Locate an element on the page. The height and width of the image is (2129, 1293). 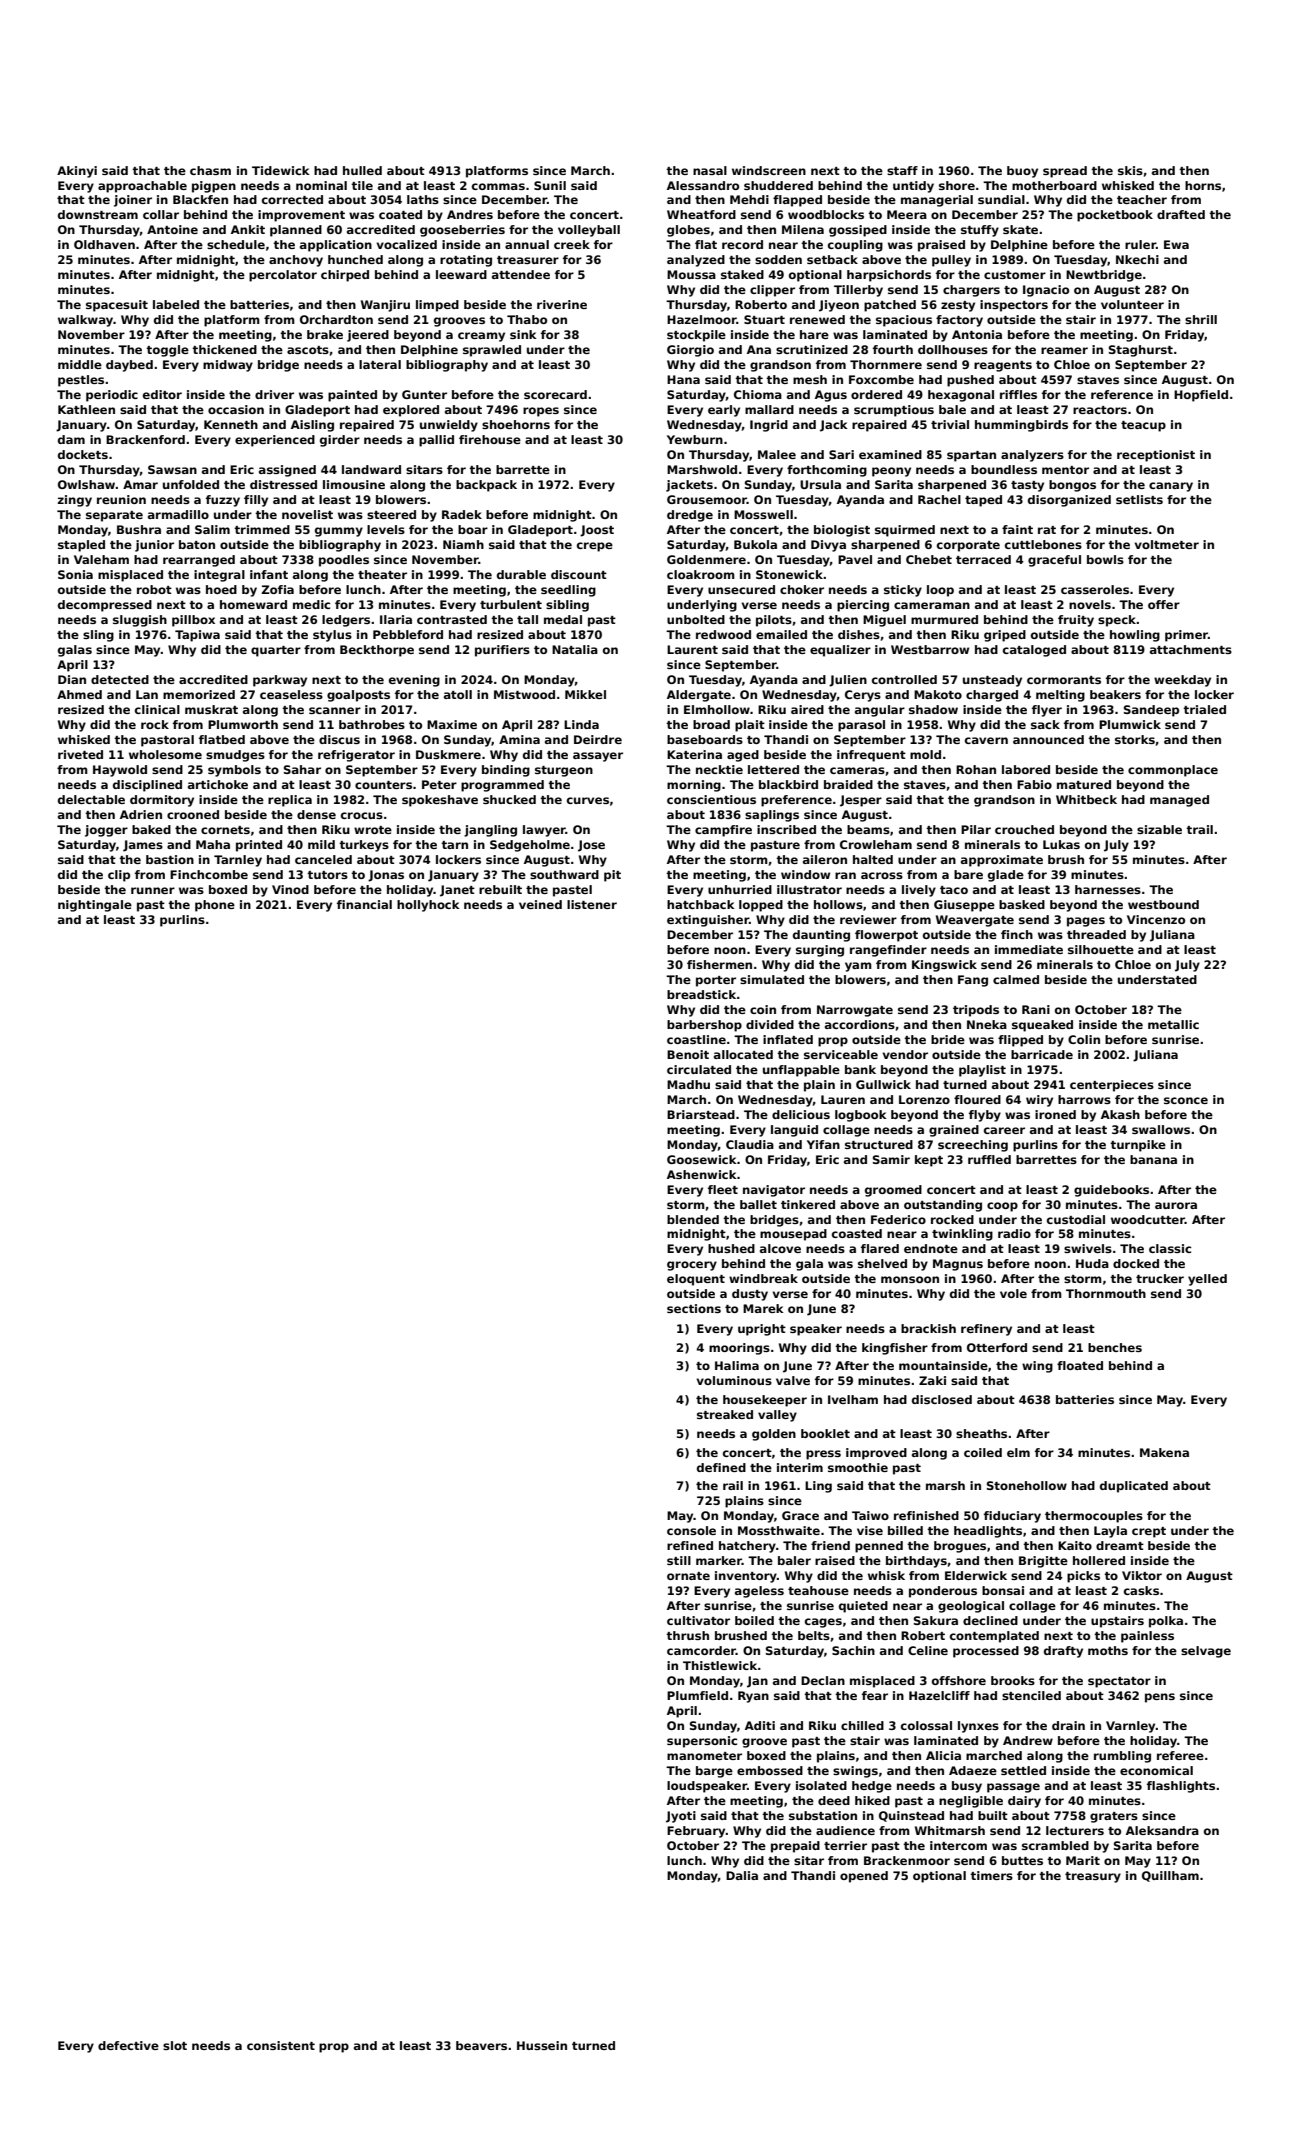
unflappable is located at coordinates (801, 1071).
